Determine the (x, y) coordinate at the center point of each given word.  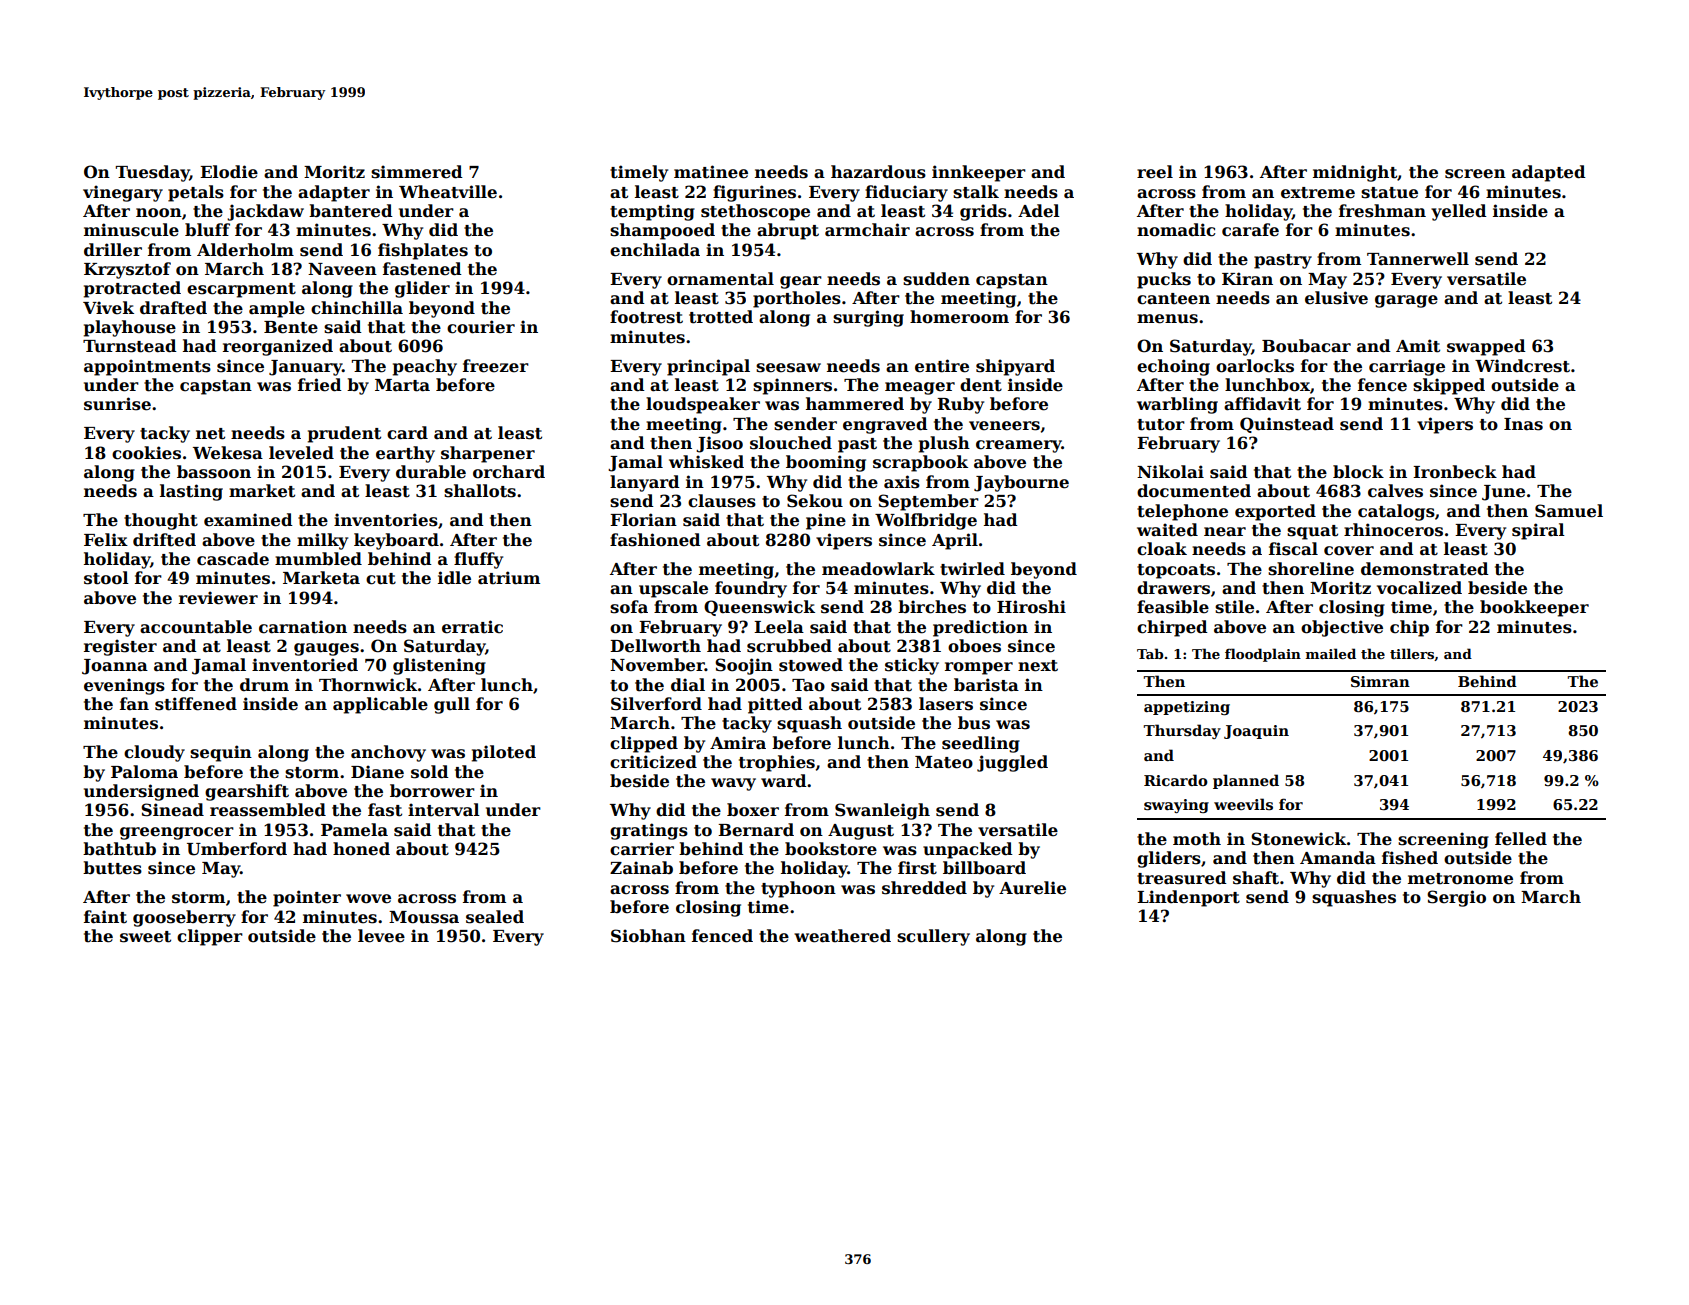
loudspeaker (703, 405)
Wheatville (448, 192)
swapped (1486, 347)
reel (1155, 172)
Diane (377, 772)
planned (1246, 781)
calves (1395, 491)
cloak (1162, 549)
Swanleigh (882, 811)
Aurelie (1032, 888)
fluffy (478, 560)
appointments (147, 367)
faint (105, 917)
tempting (652, 212)
